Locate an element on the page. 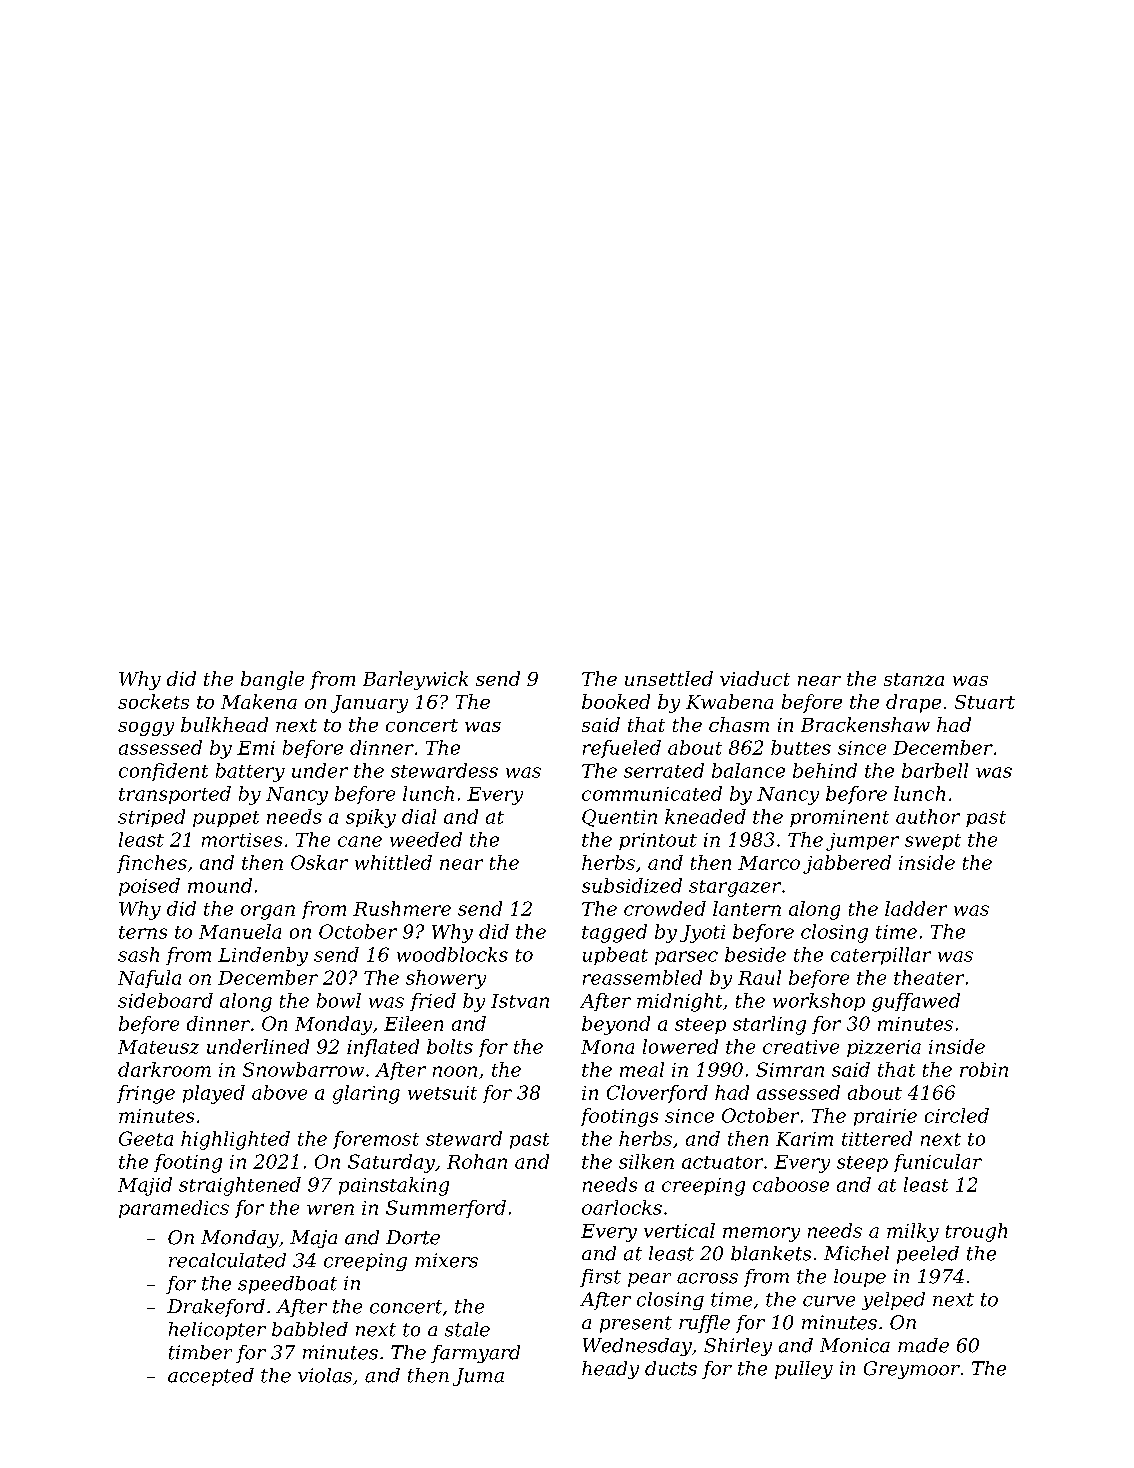 The height and width of the document is (1468, 1134). accepted is located at coordinates (211, 1377).
